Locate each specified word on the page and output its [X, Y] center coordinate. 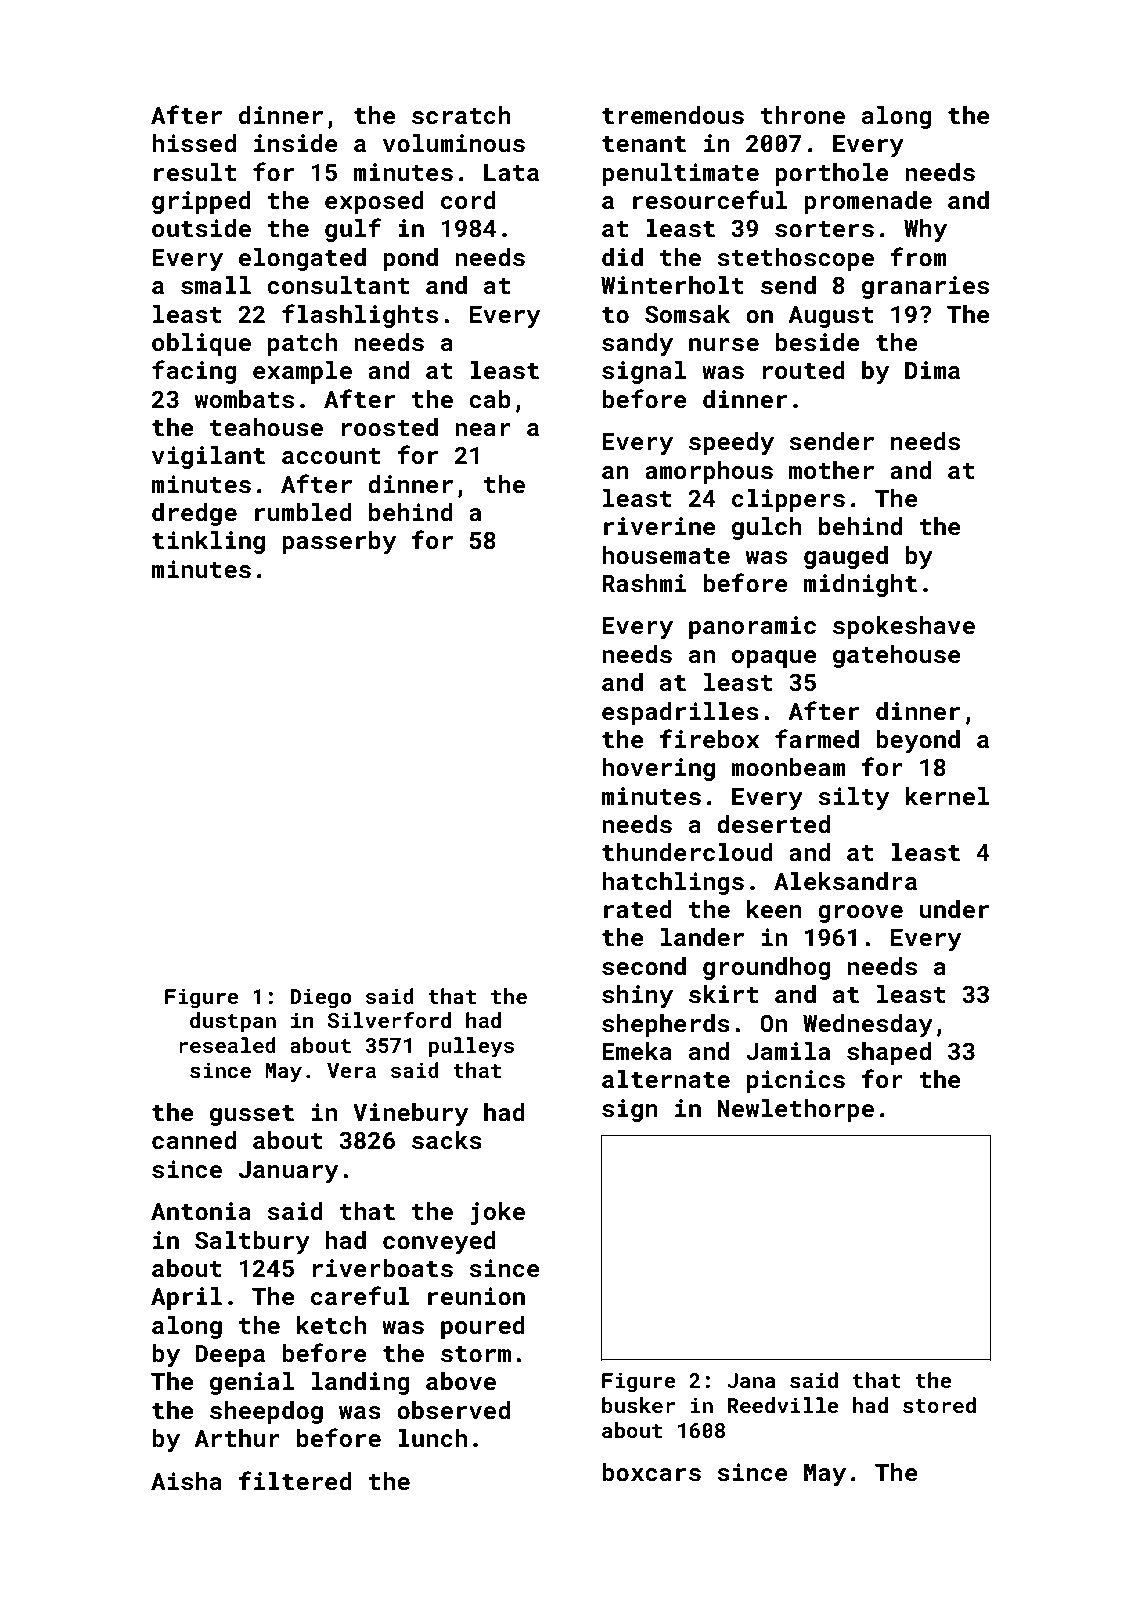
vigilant [208, 457]
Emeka [637, 1051]
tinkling [208, 542]
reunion [476, 1296]
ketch [331, 1325]
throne [803, 115]
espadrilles [680, 713]
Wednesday [868, 1025]
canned [194, 1140]
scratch [461, 115]
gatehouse [897, 656]
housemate [666, 555]
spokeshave [904, 627]
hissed [194, 143]
